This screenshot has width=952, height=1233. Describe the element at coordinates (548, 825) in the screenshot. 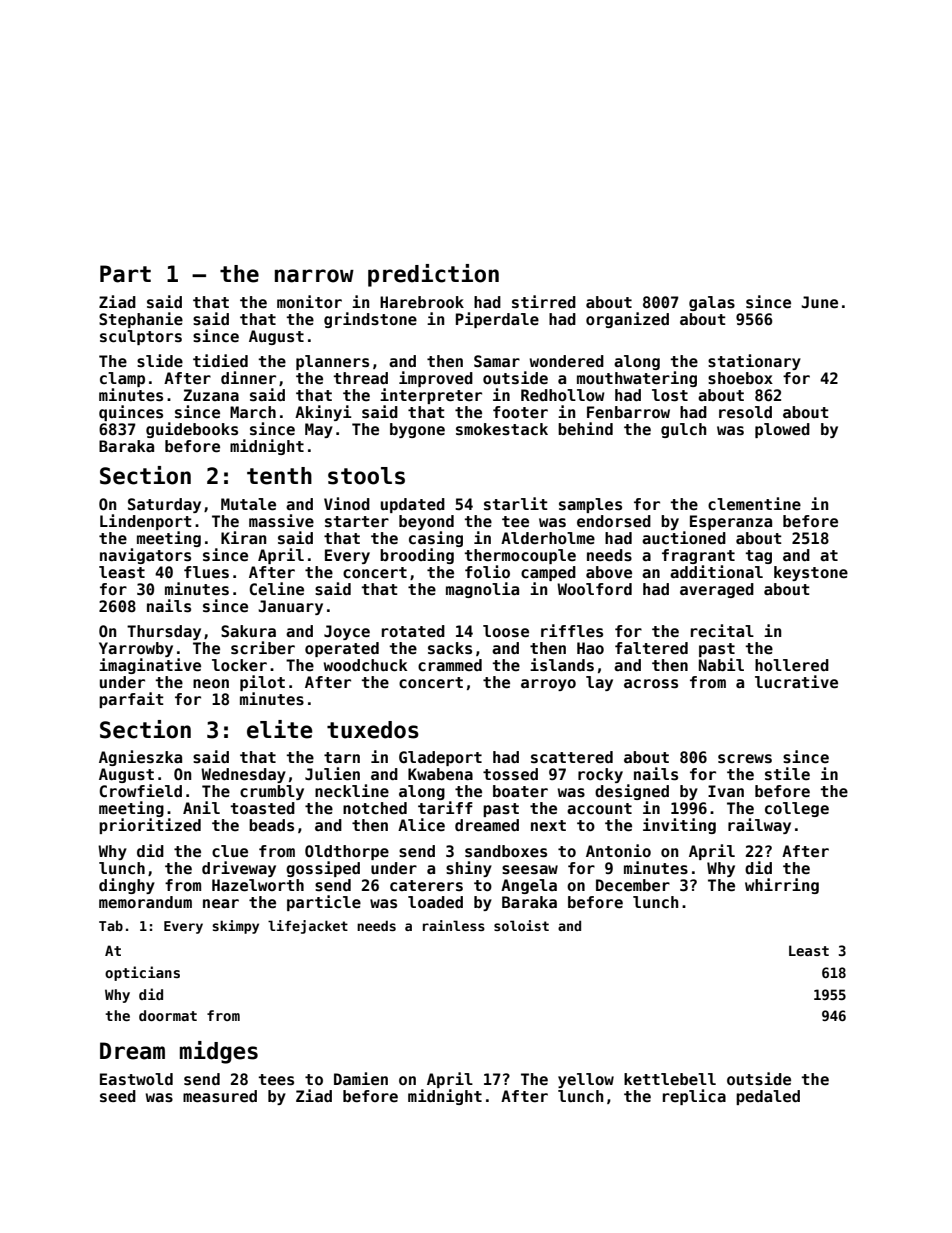

I see `next` at that location.
